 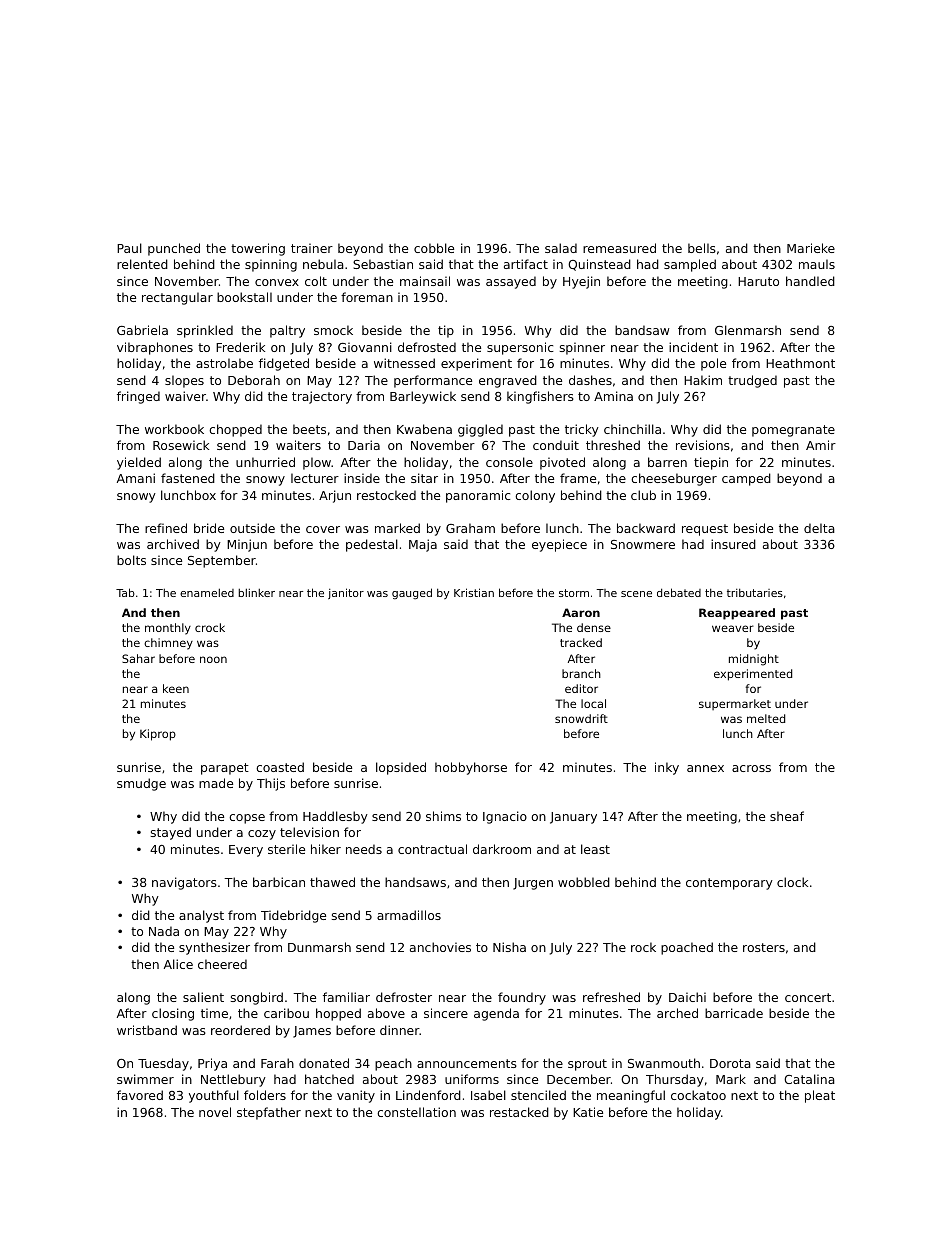 What do you see at coordinates (287, 331) in the page?
I see `paltry` at bounding box center [287, 331].
